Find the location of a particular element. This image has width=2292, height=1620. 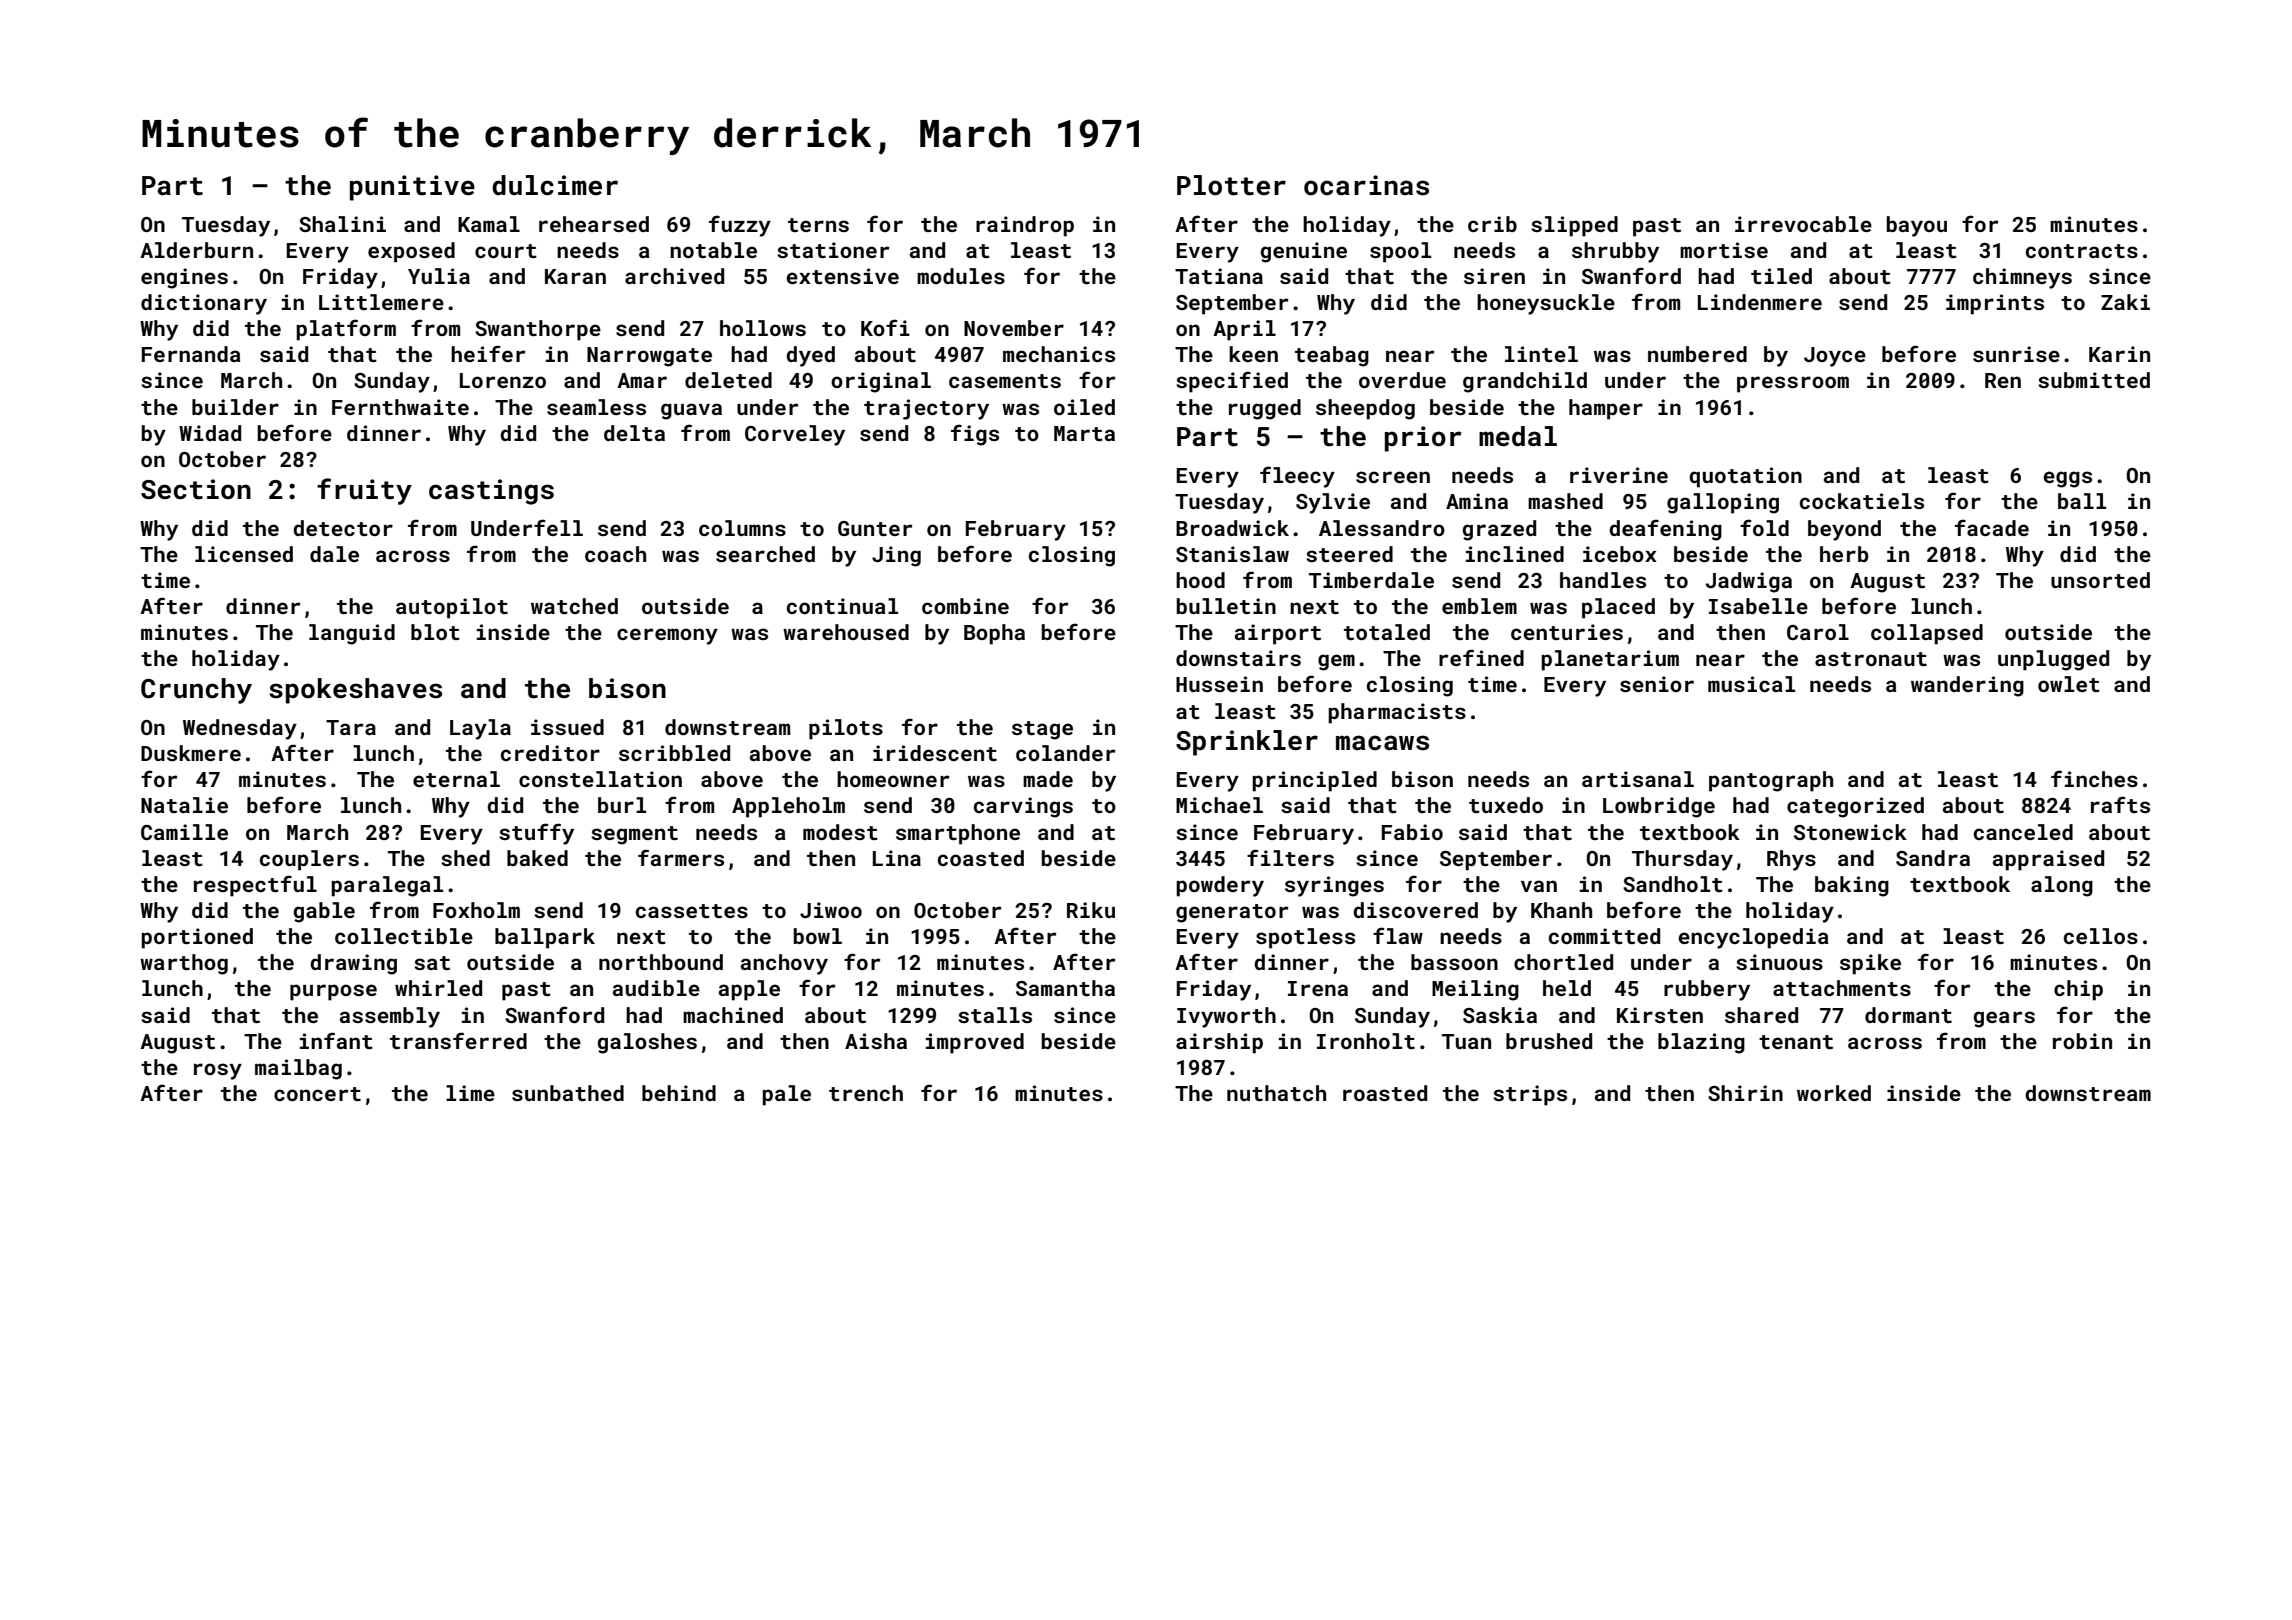

behind is located at coordinates (679, 1093).
